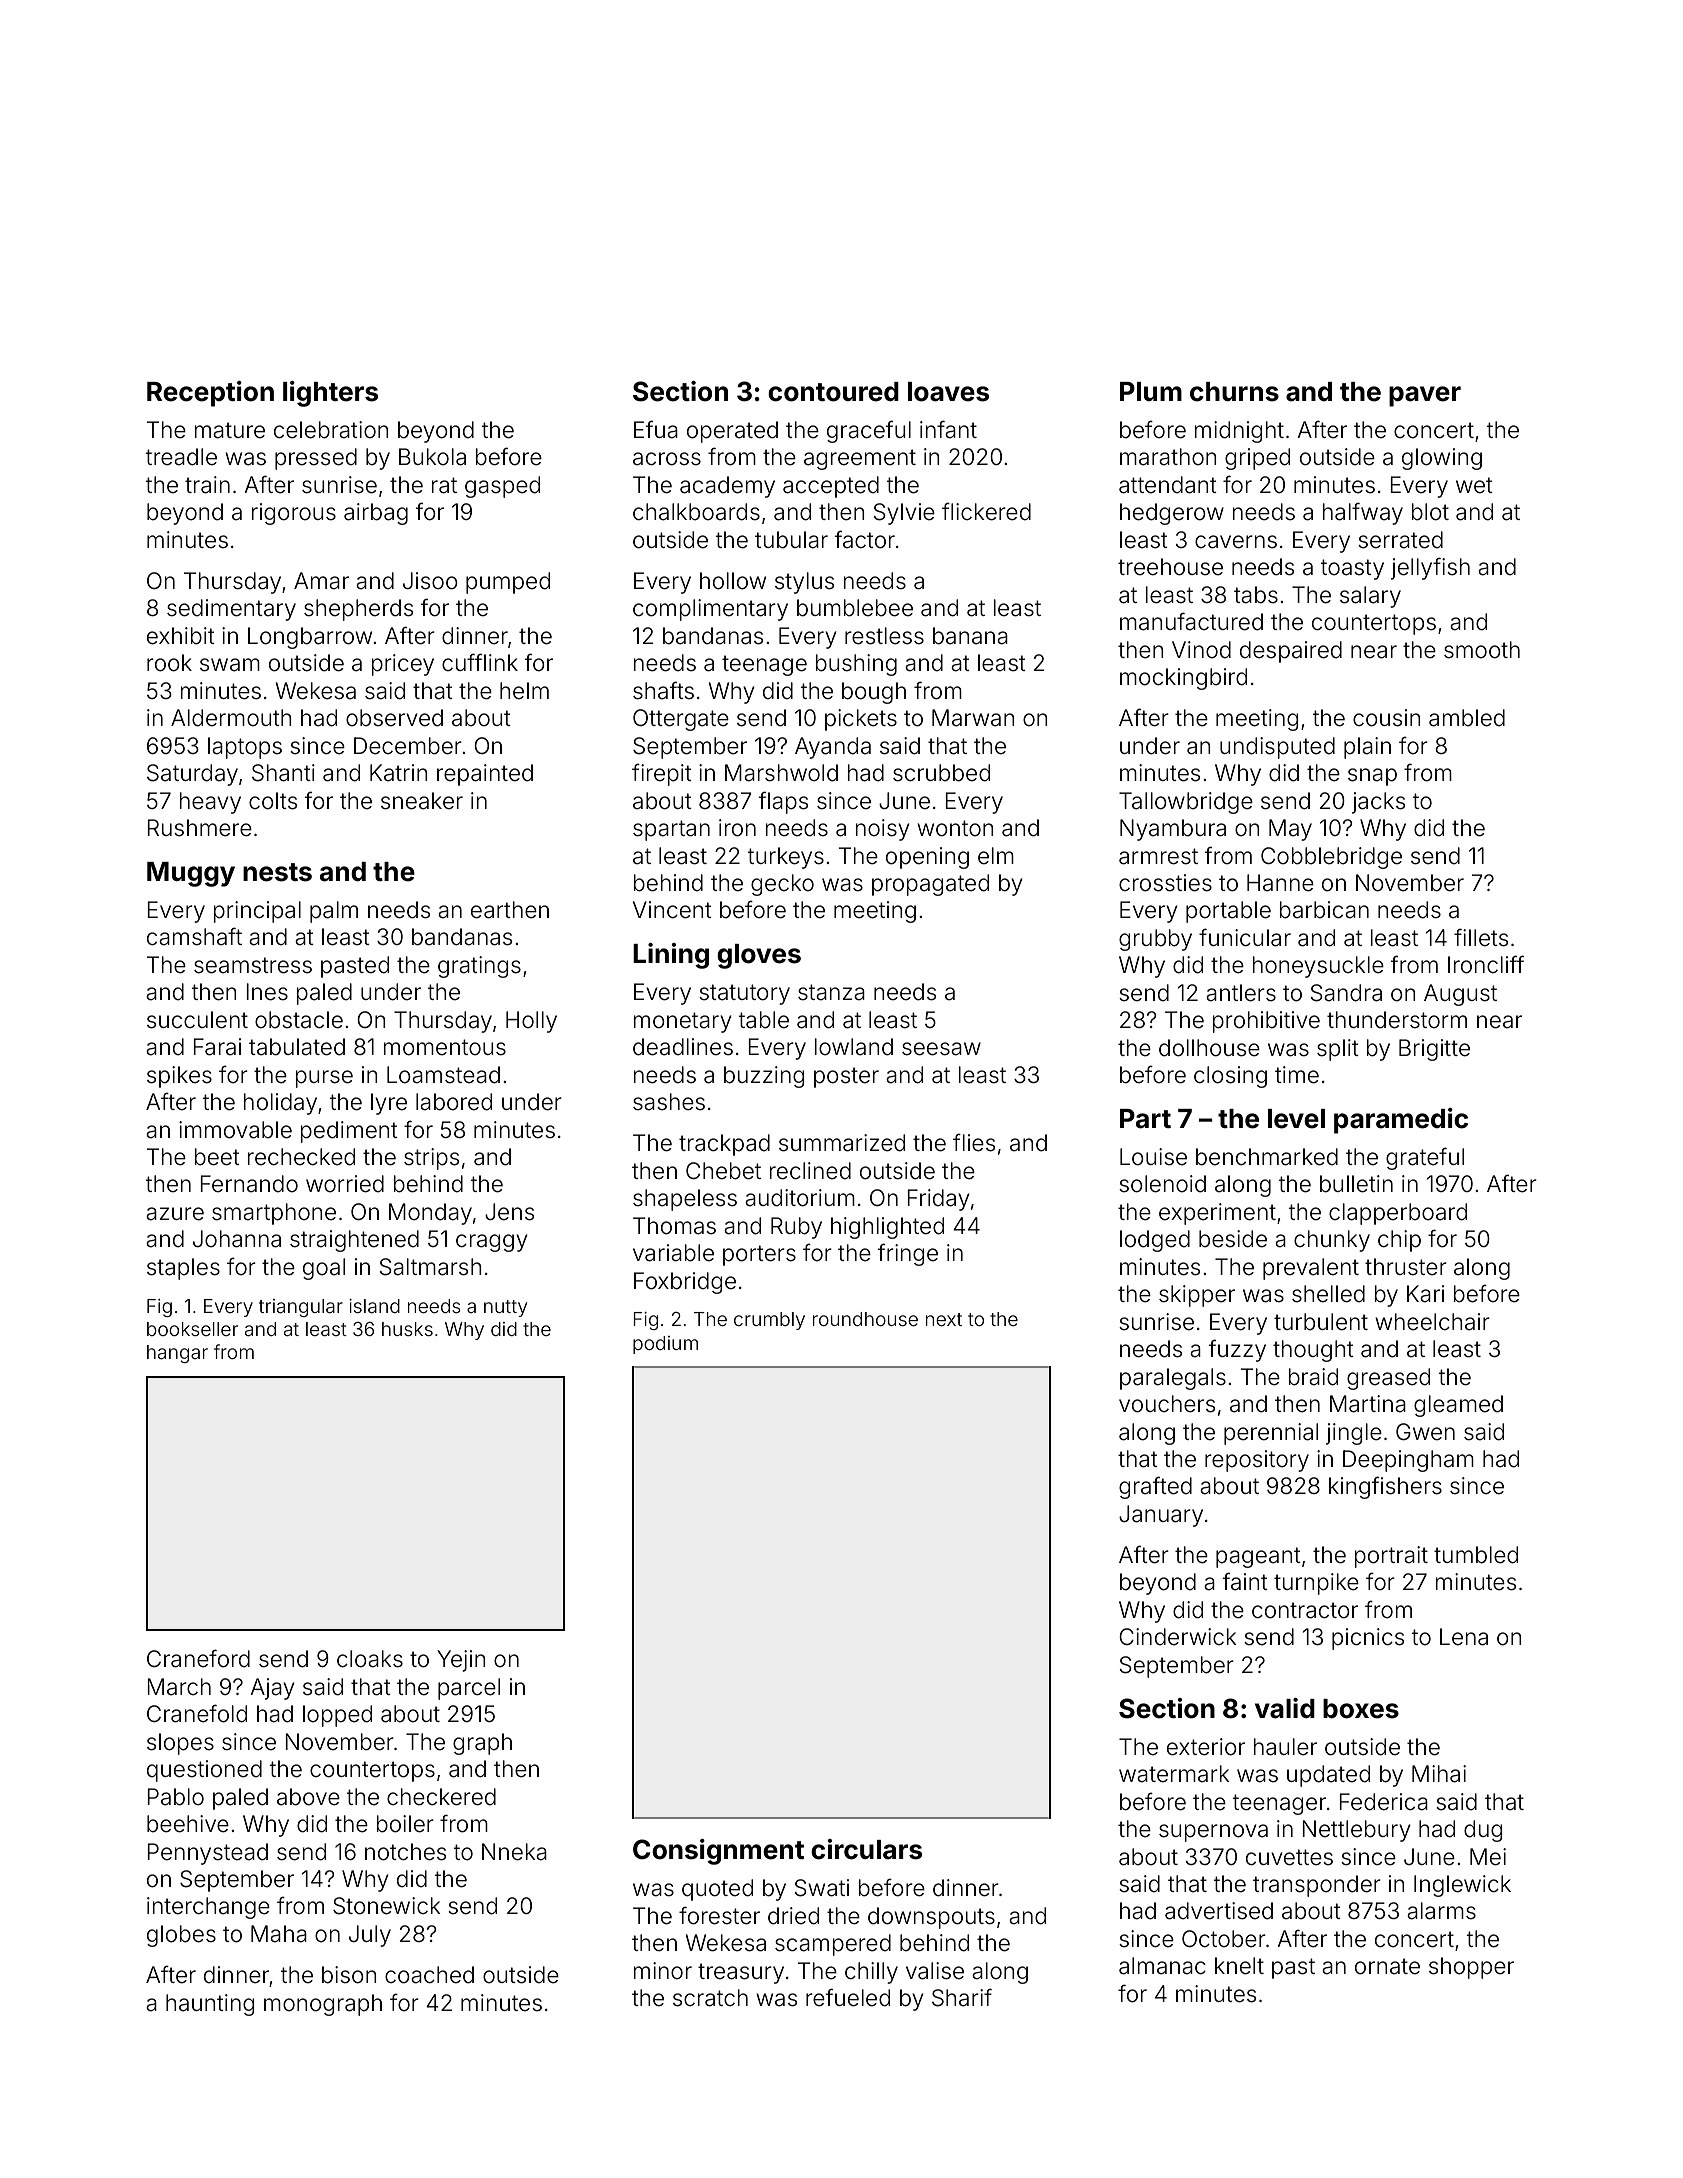  Describe the element at coordinates (1425, 396) in the screenshot. I see `paver` at that location.
